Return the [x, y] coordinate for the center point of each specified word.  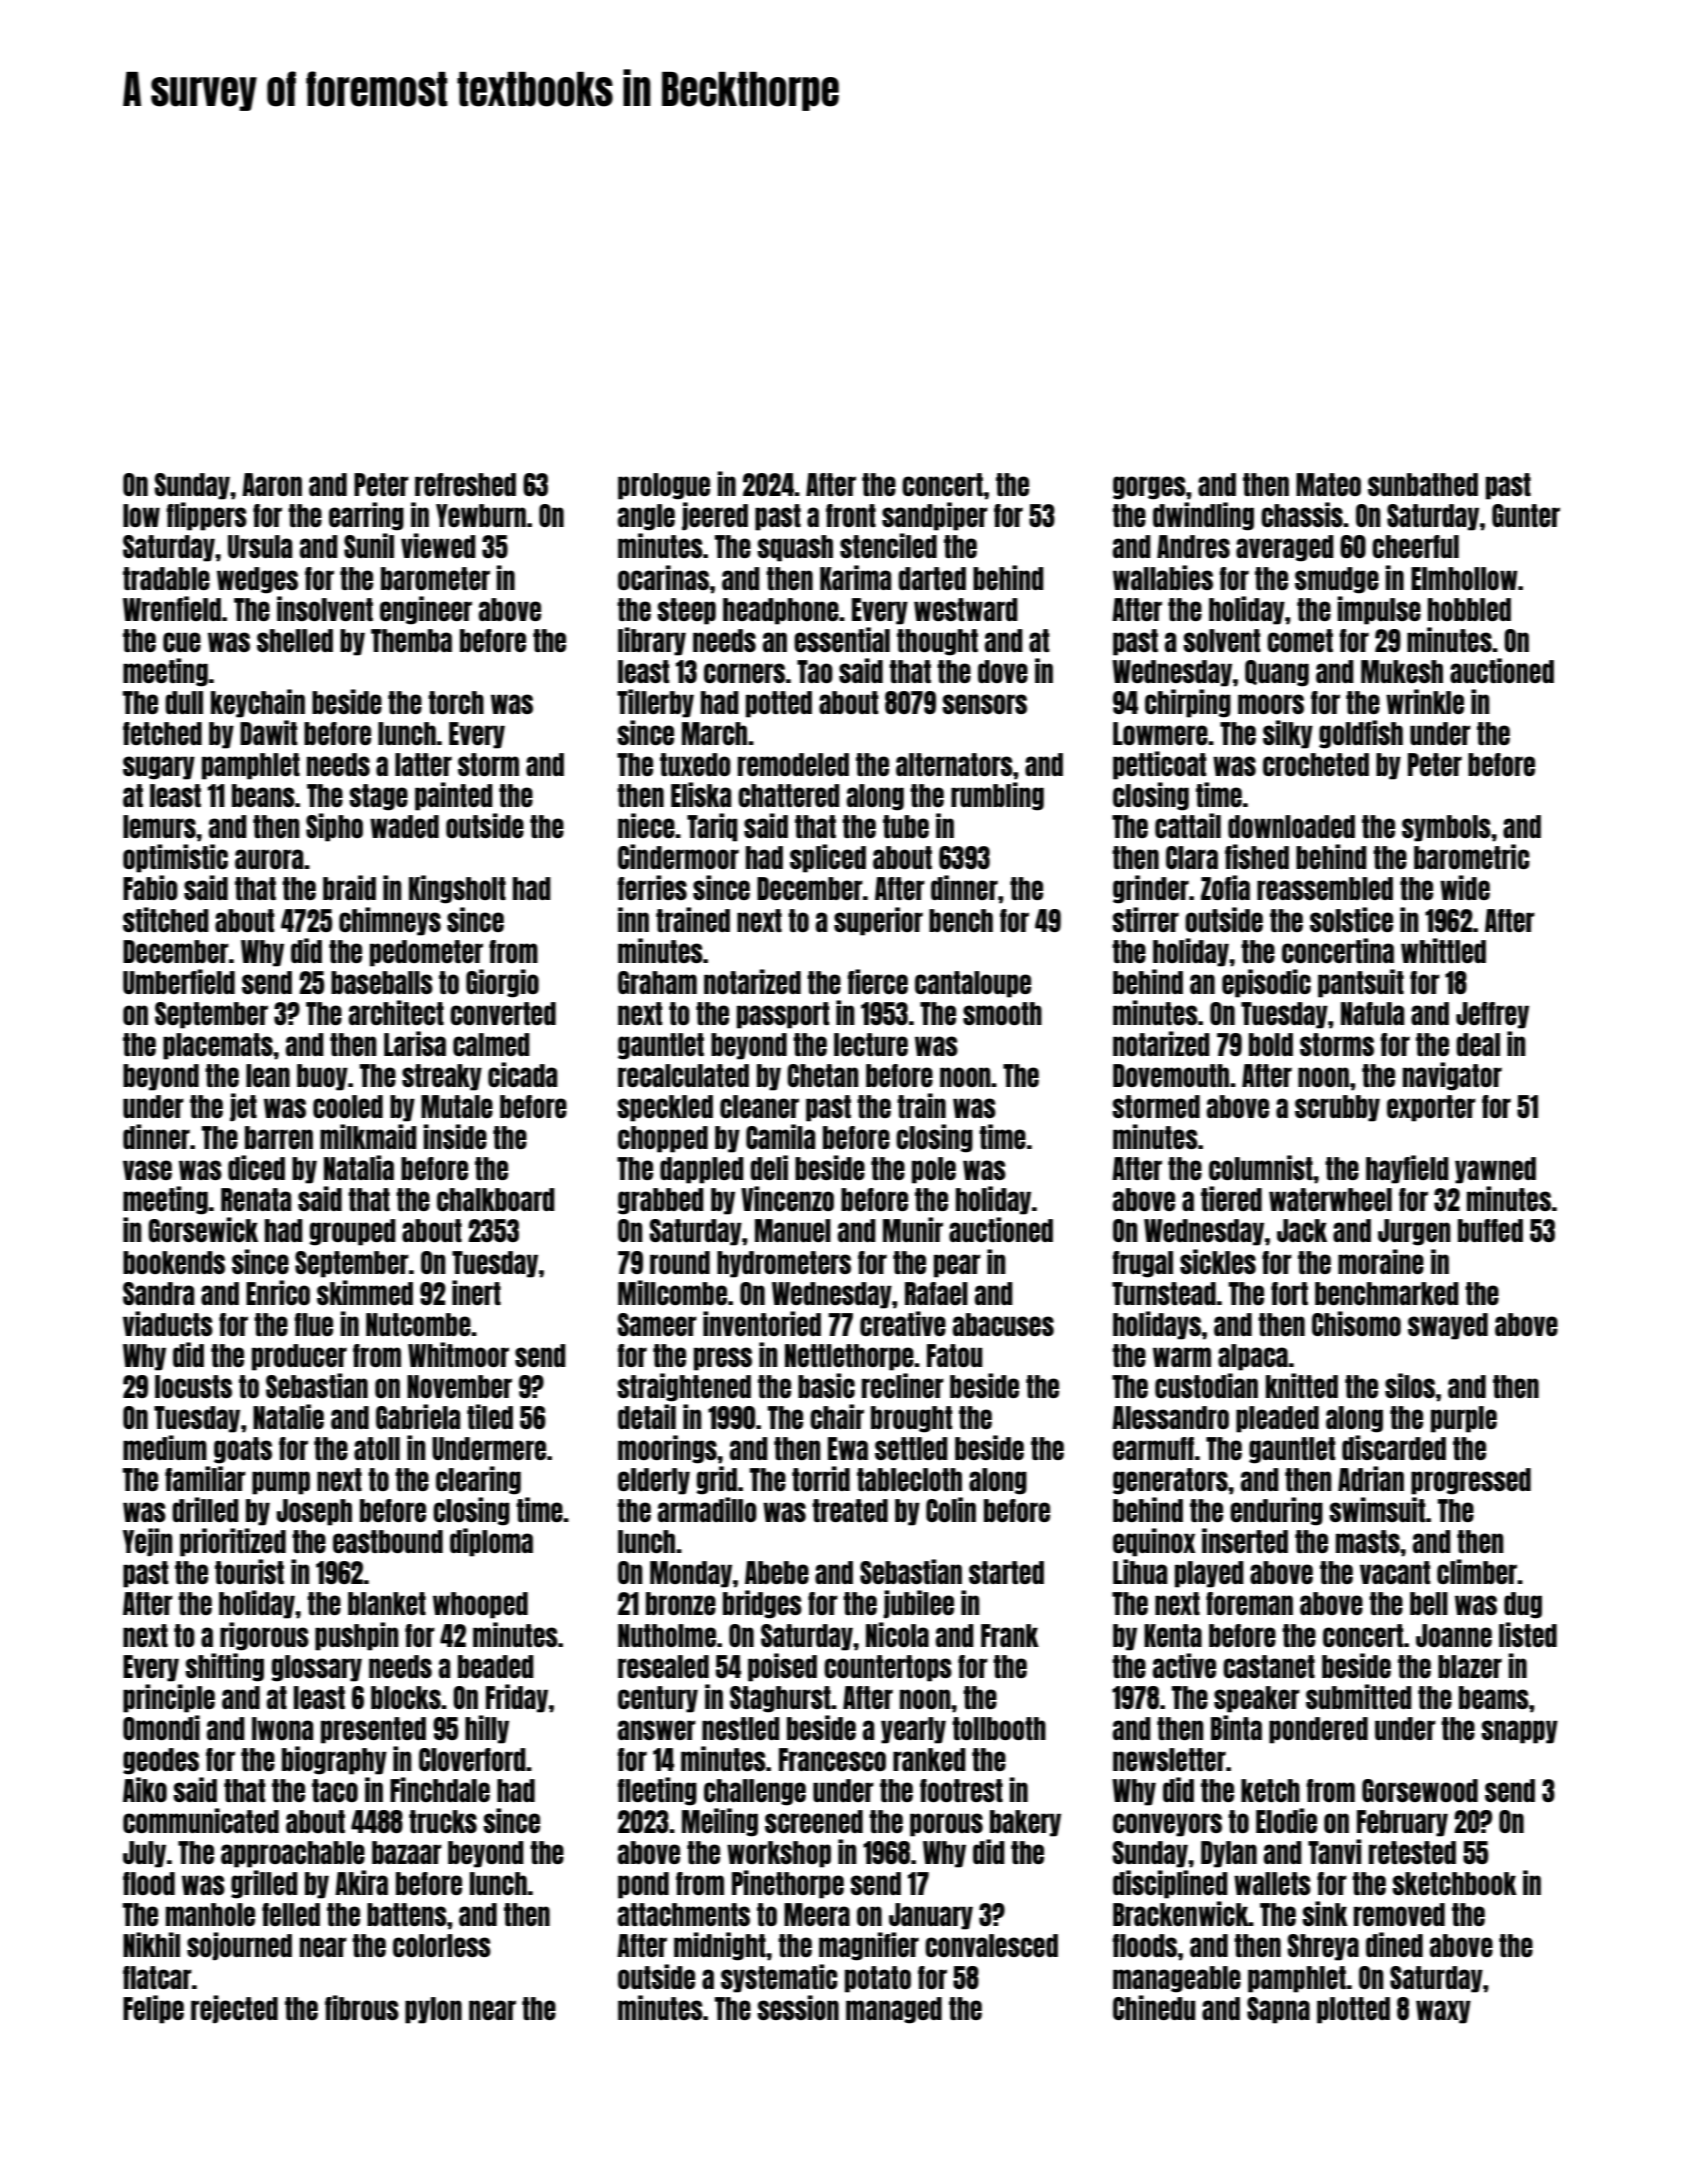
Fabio [150, 887]
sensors [984, 704]
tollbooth [999, 1728]
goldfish [1361, 734]
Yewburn [481, 515]
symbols [1446, 828]
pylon [433, 2010]
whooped [480, 1605]
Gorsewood [1420, 1790]
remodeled [793, 764]
